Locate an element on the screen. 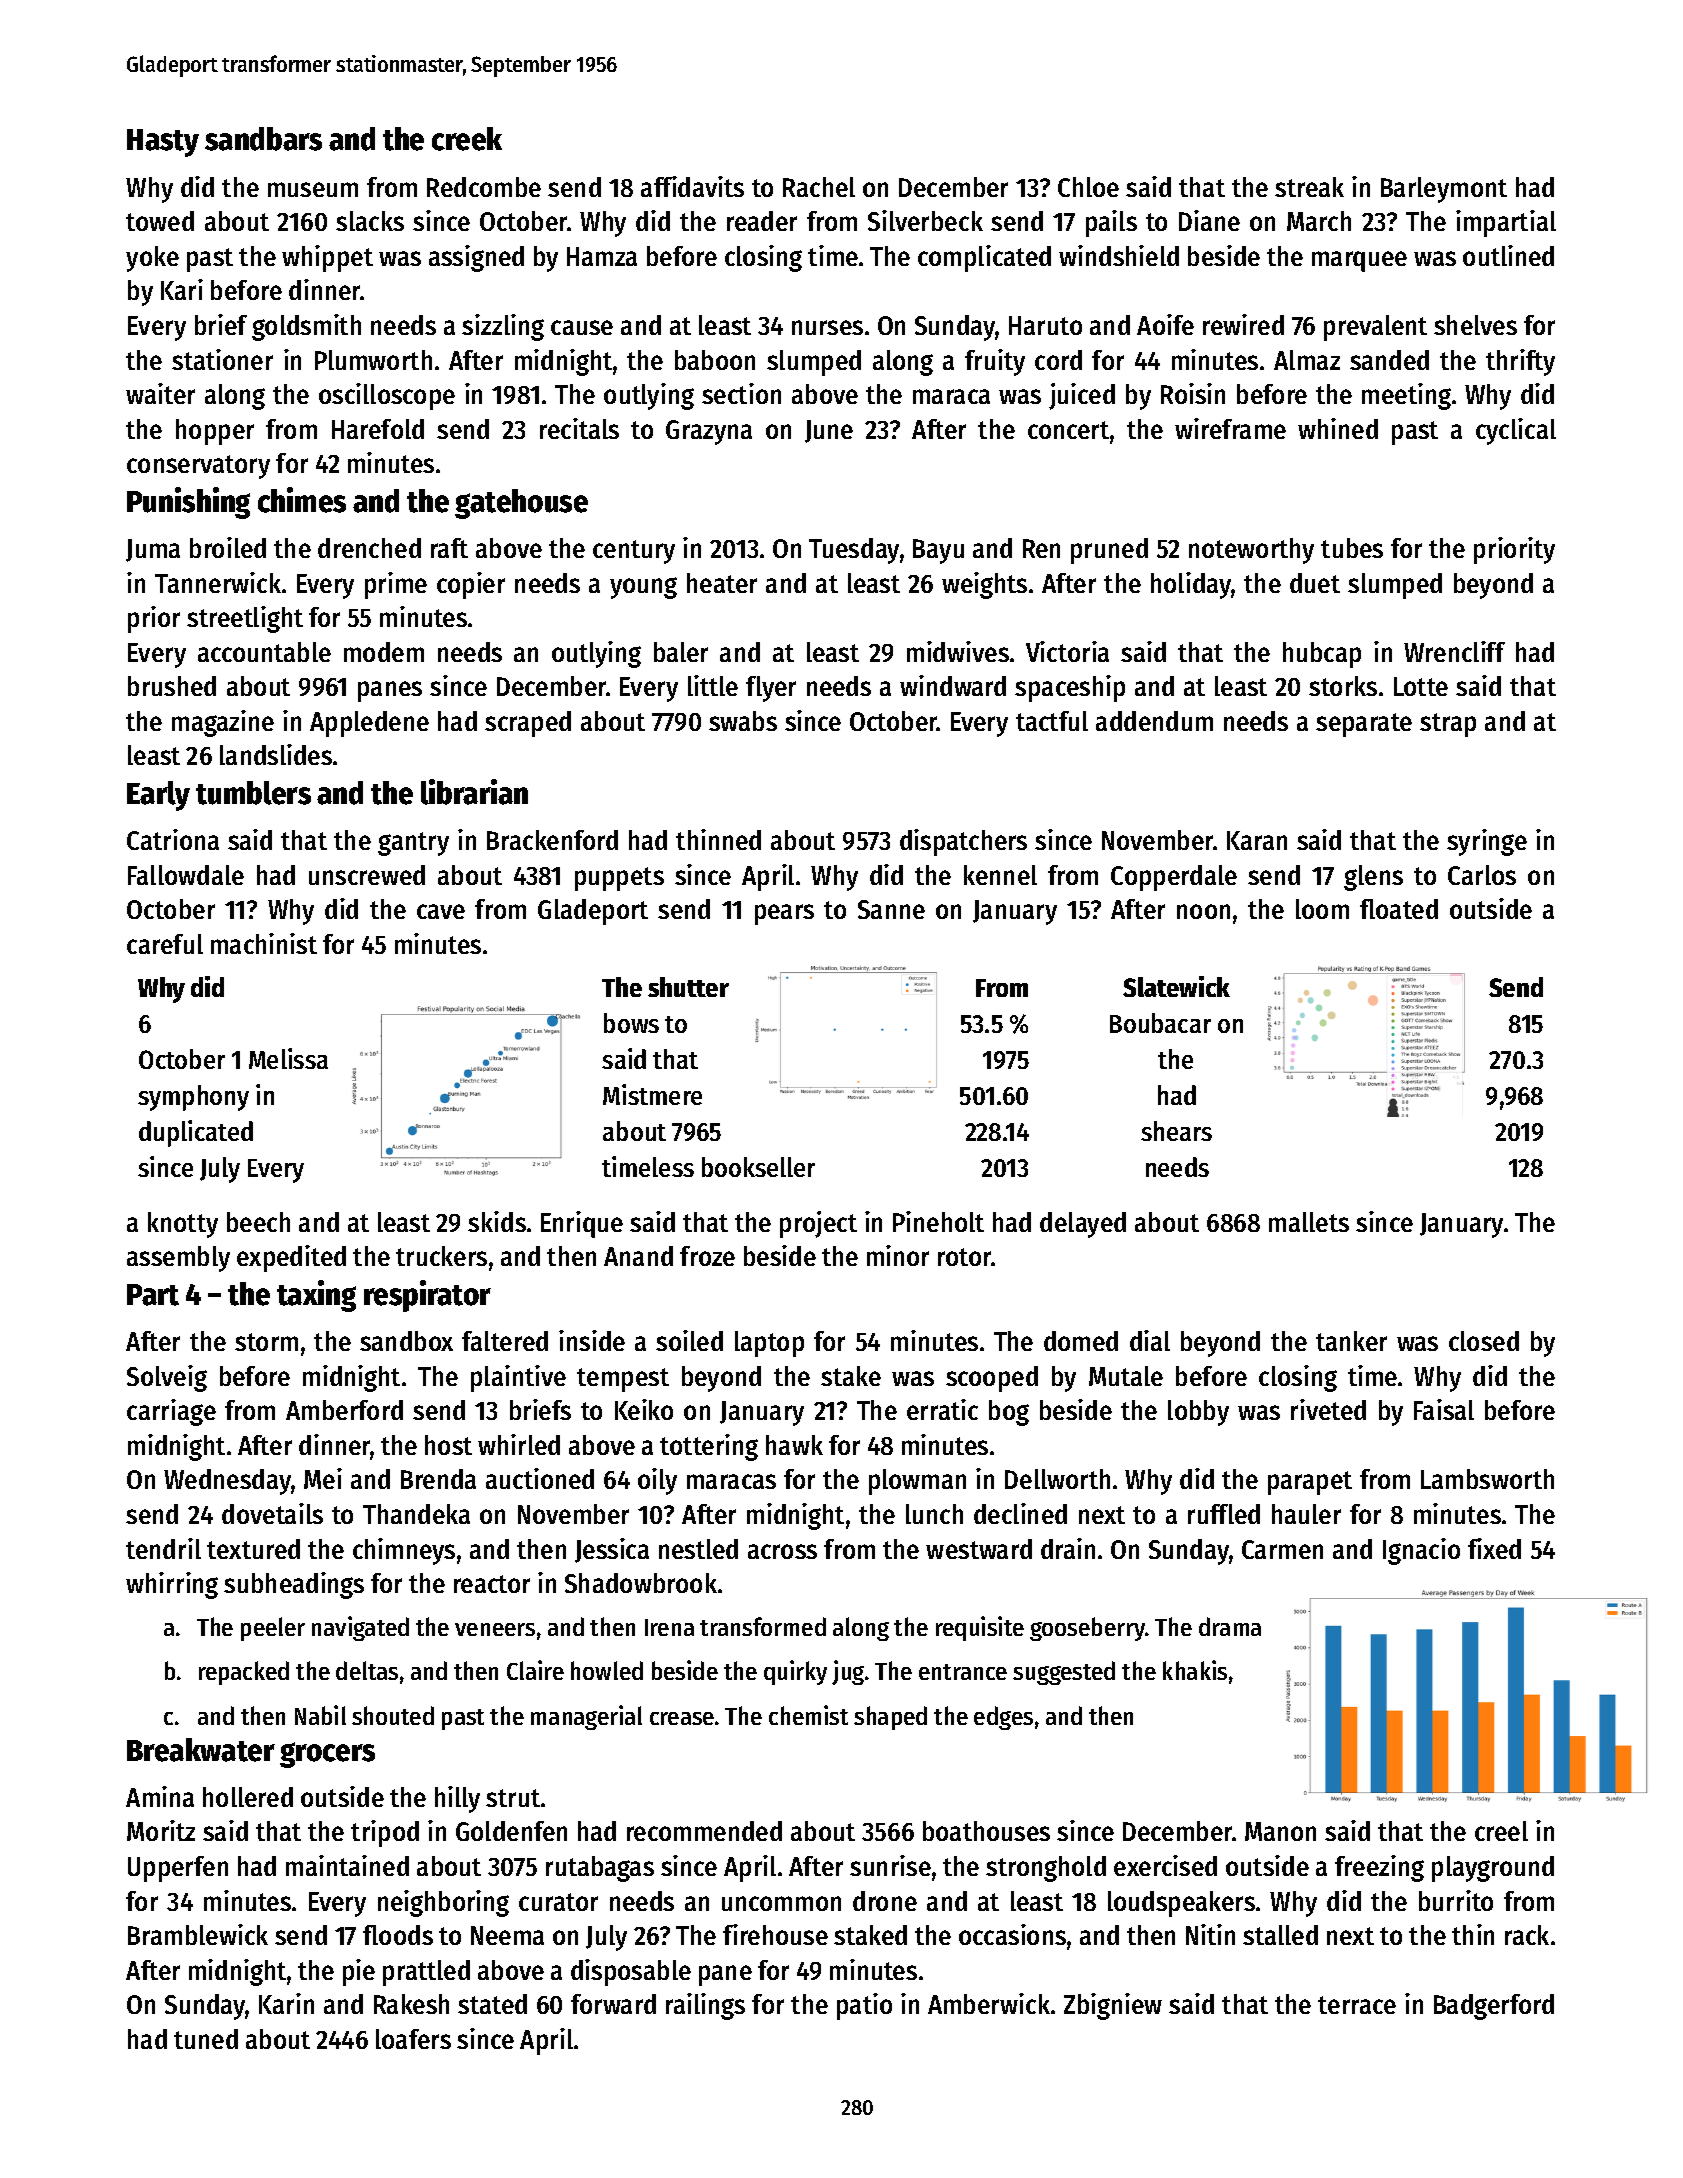  yoke is located at coordinates (152, 259).
